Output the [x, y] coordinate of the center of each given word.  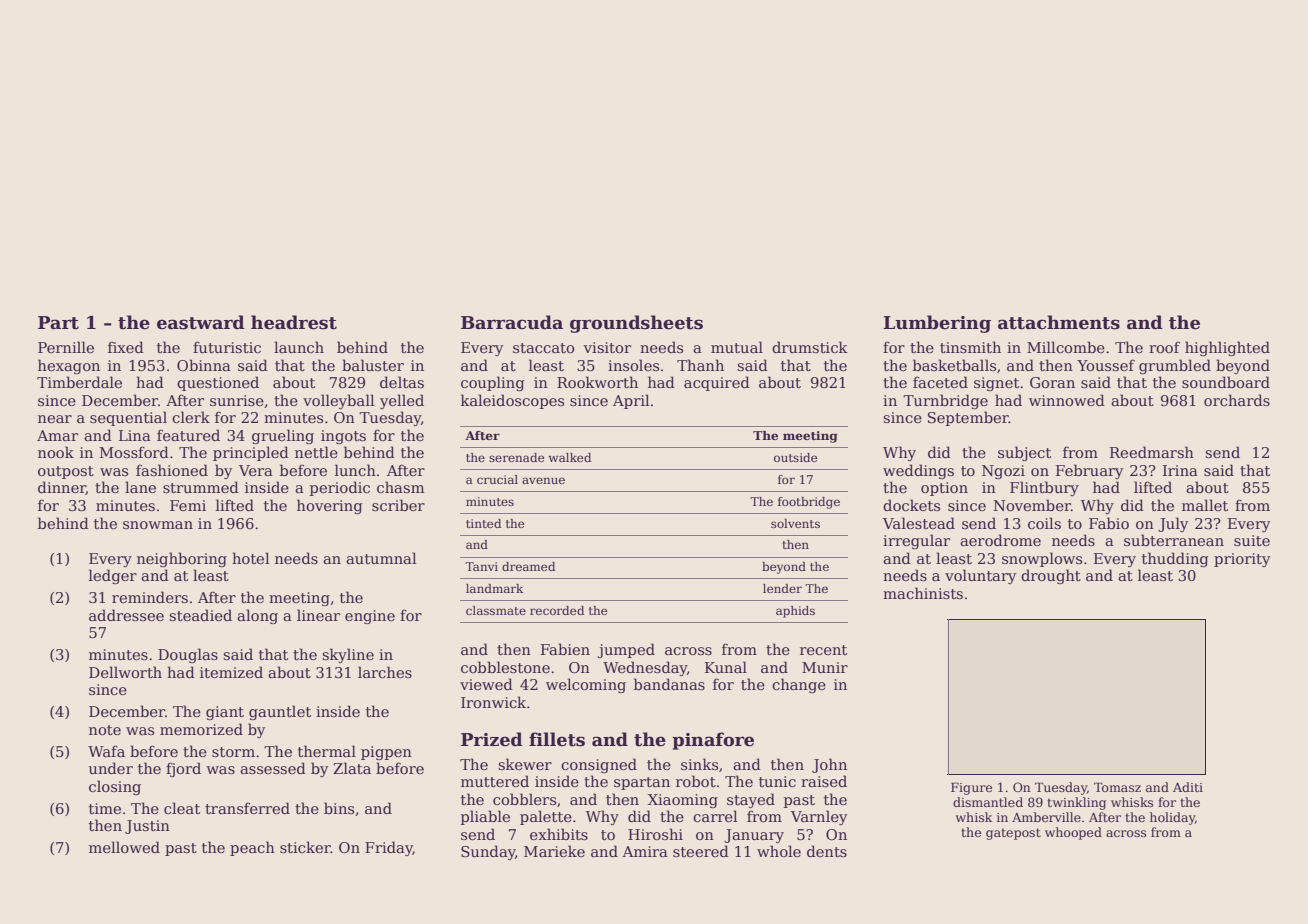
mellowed [124, 847]
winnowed [1067, 400]
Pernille [66, 347]
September [968, 418]
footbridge [809, 503]
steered [701, 851]
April [631, 401]
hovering [330, 506]
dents [827, 851]
